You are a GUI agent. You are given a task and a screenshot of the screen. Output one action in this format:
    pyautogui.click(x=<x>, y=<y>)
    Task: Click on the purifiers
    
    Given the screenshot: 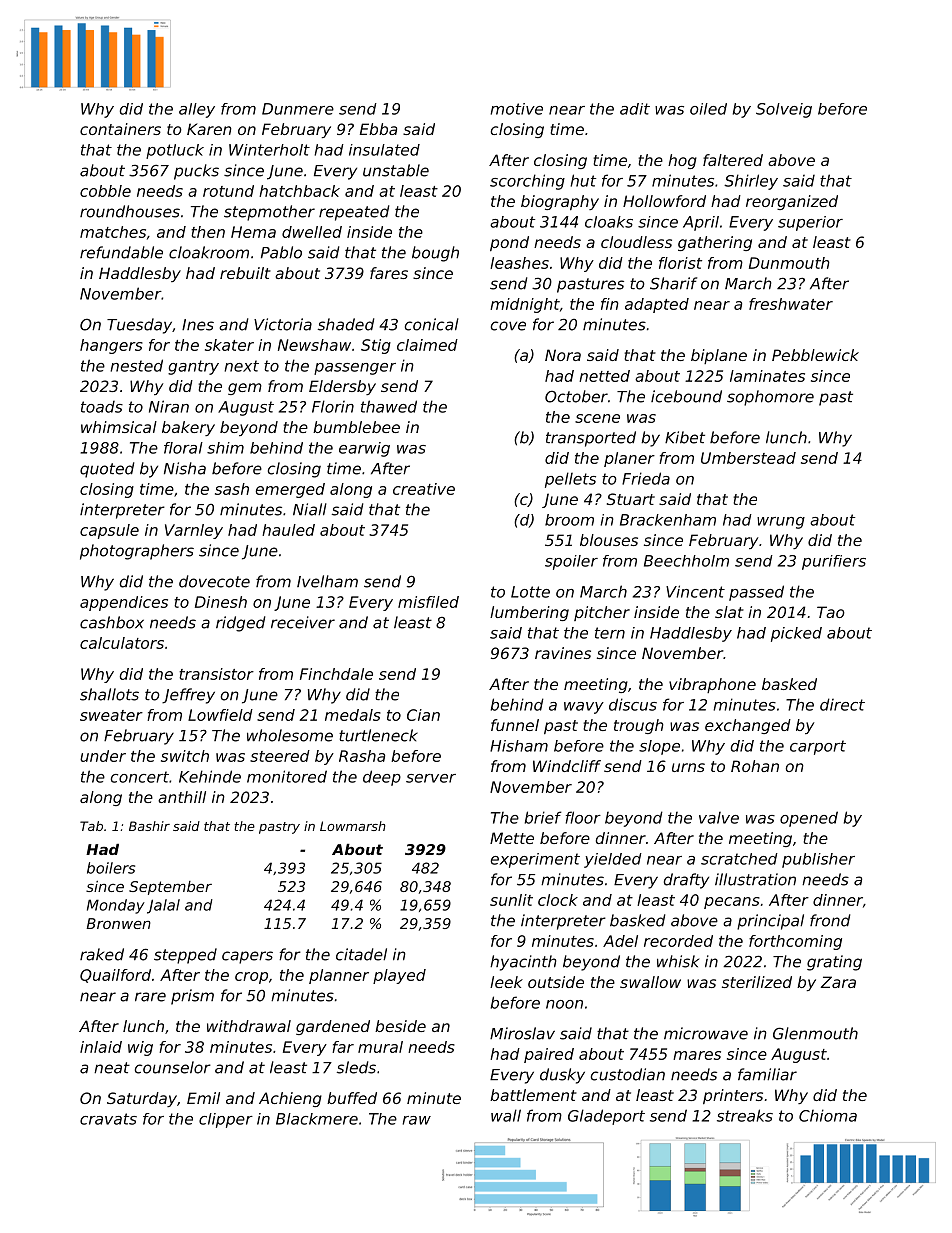 What is the action you would take?
    pyautogui.click(x=834, y=562)
